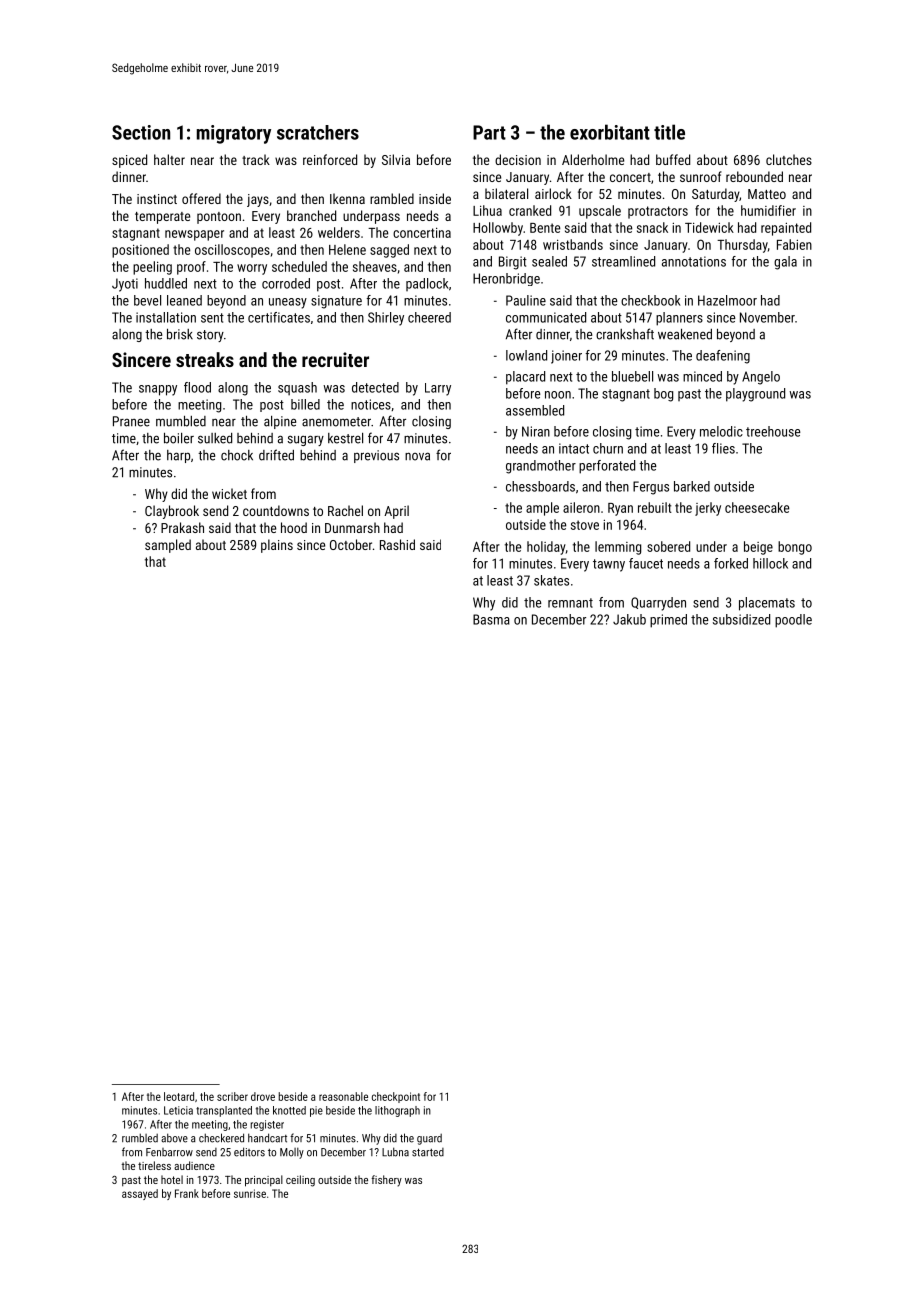  What do you see at coordinates (300, 1181) in the screenshot?
I see `ceiling` at bounding box center [300, 1181].
